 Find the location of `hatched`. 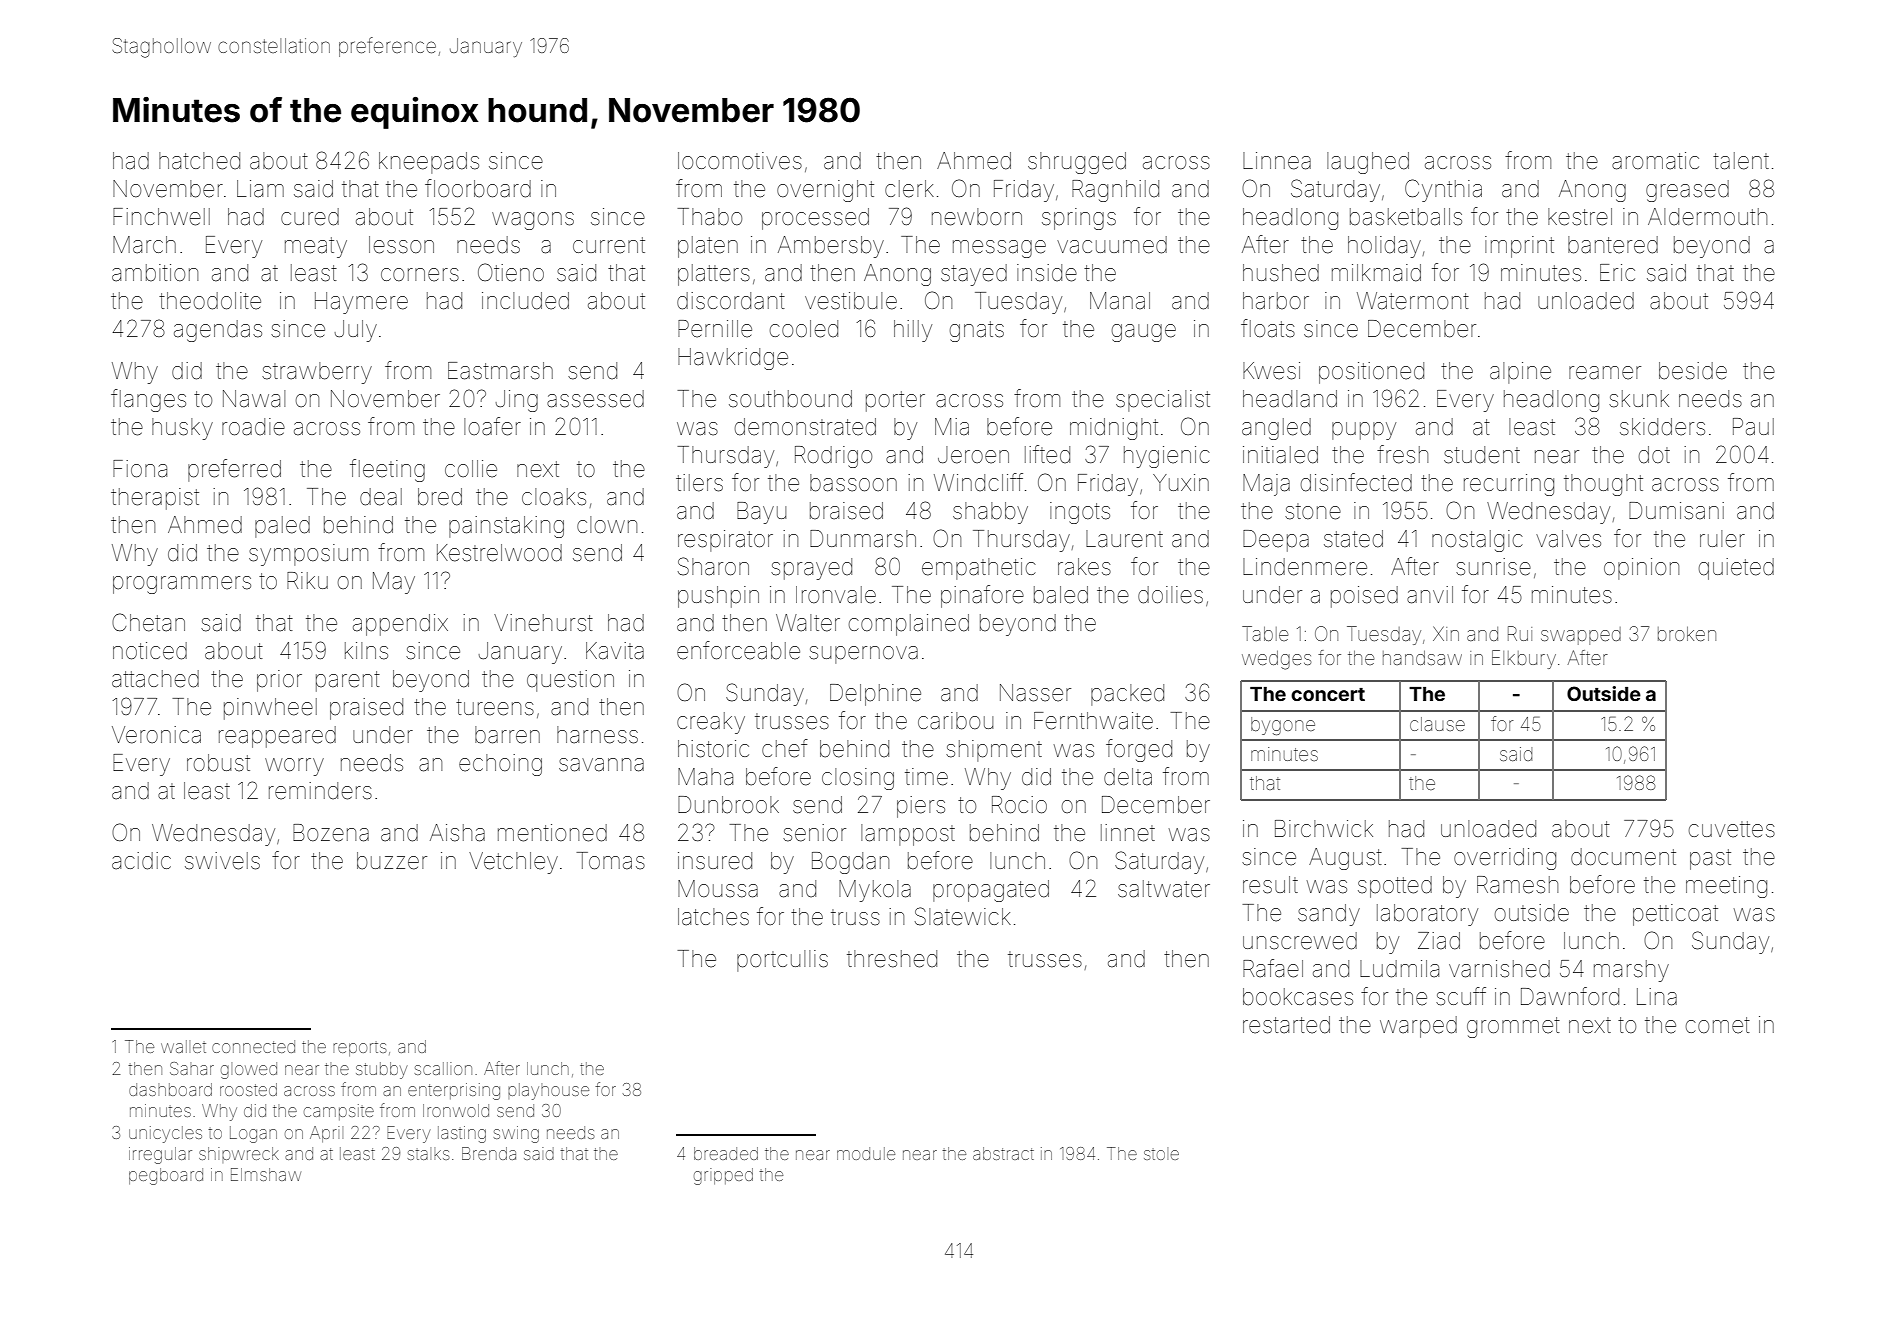

hatched is located at coordinates (199, 161).
